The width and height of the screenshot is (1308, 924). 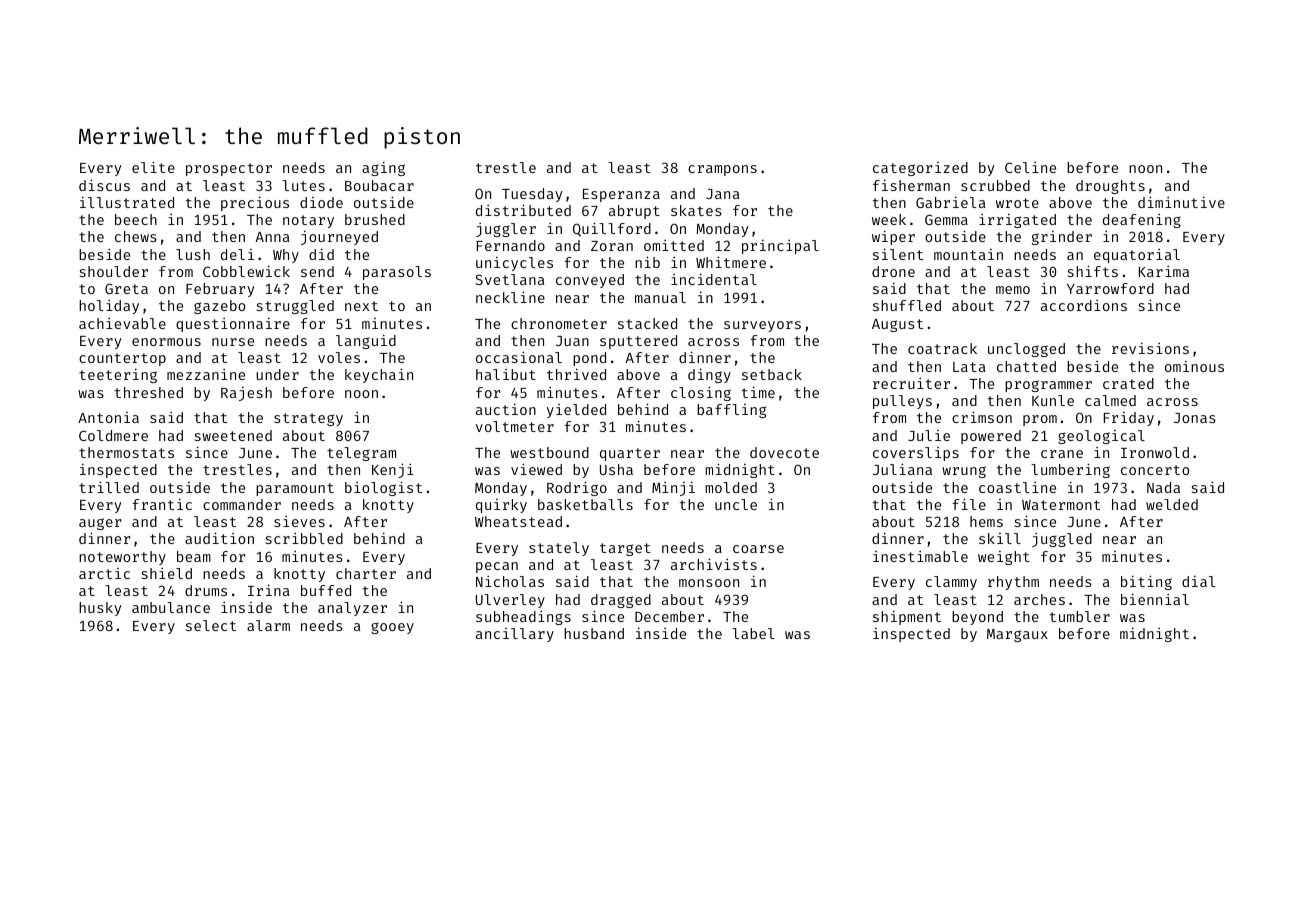 What do you see at coordinates (536, 469) in the screenshot?
I see `viewed` at bounding box center [536, 469].
